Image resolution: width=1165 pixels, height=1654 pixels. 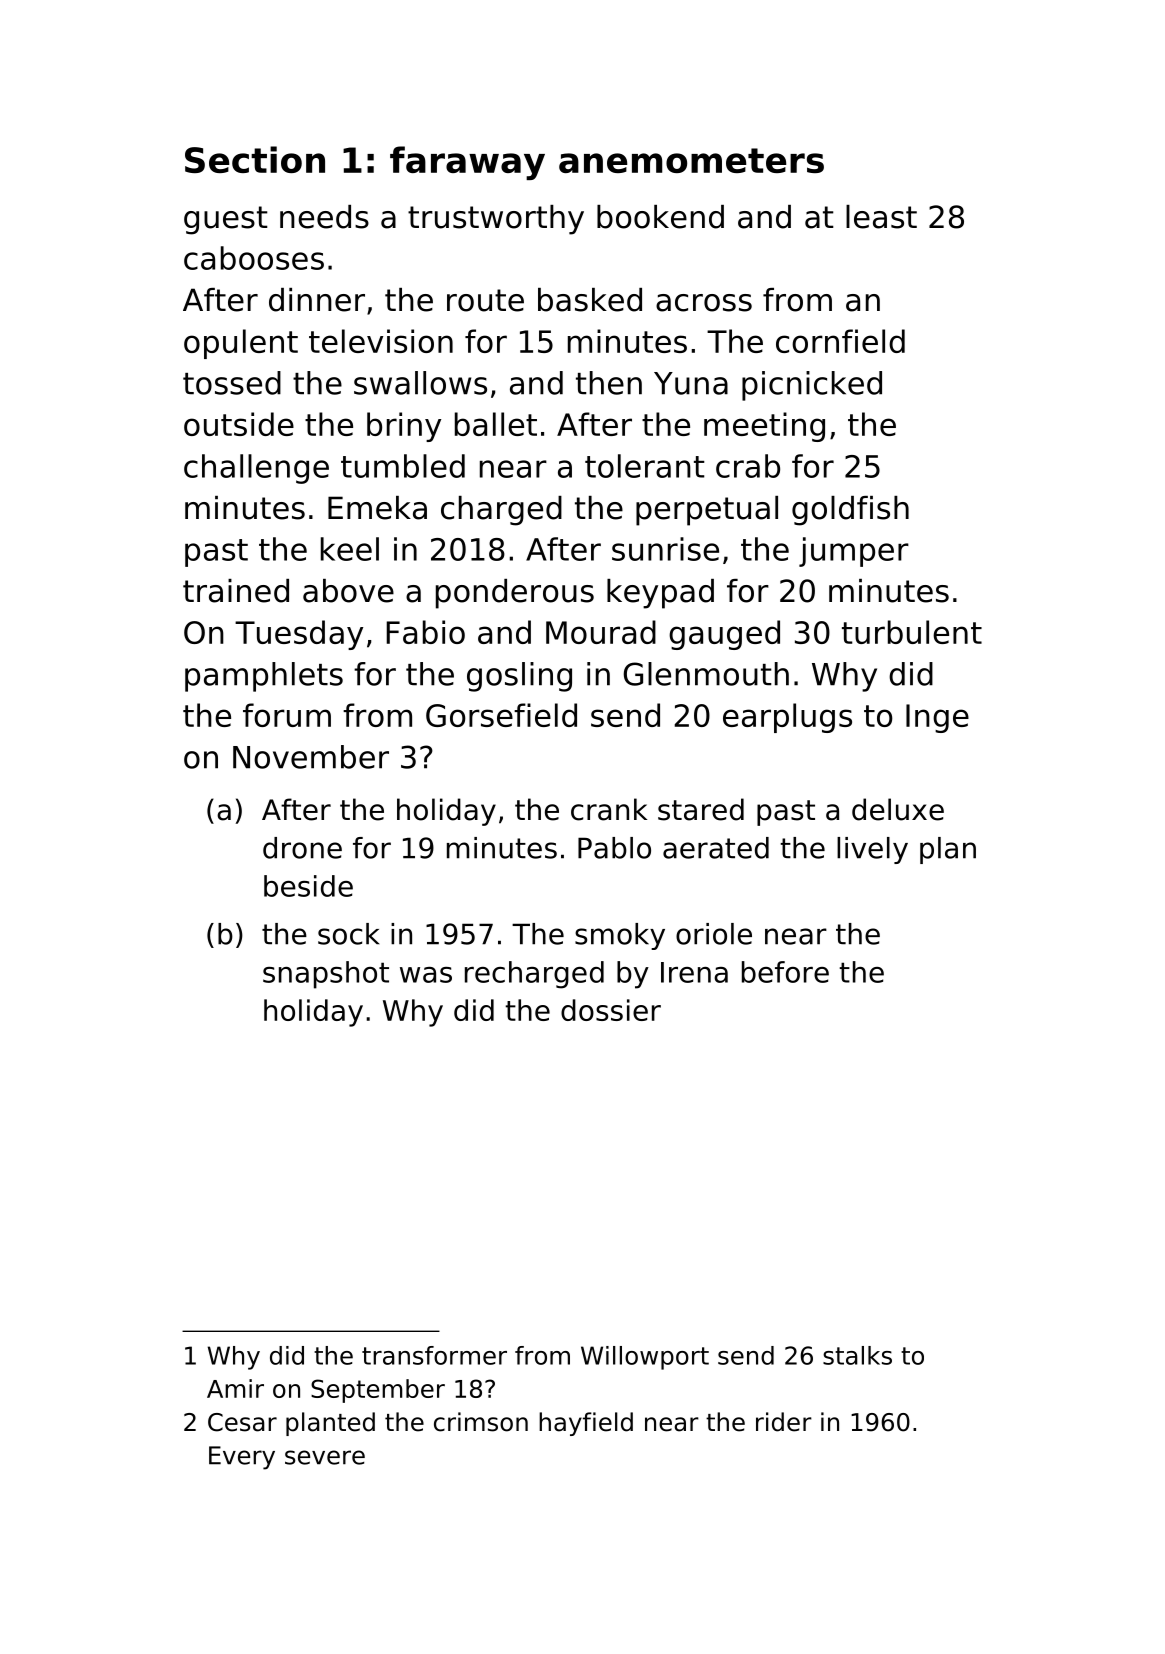 I want to click on Section, so click(x=255, y=159).
